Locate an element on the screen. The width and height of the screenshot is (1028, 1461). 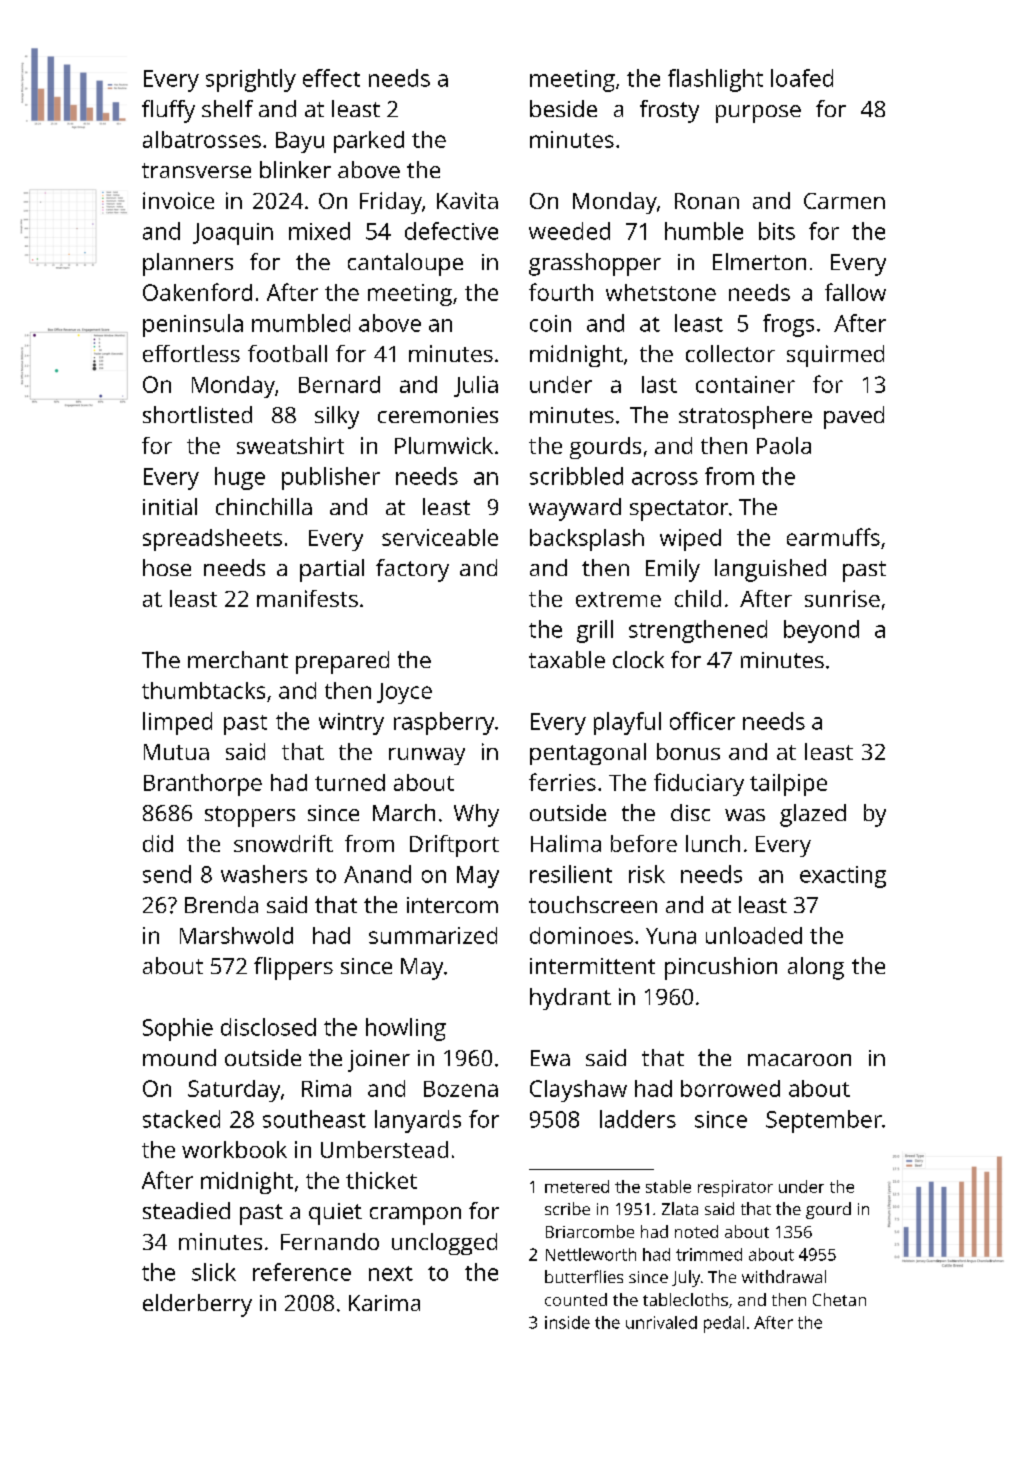
joiner is located at coordinates (379, 1061).
